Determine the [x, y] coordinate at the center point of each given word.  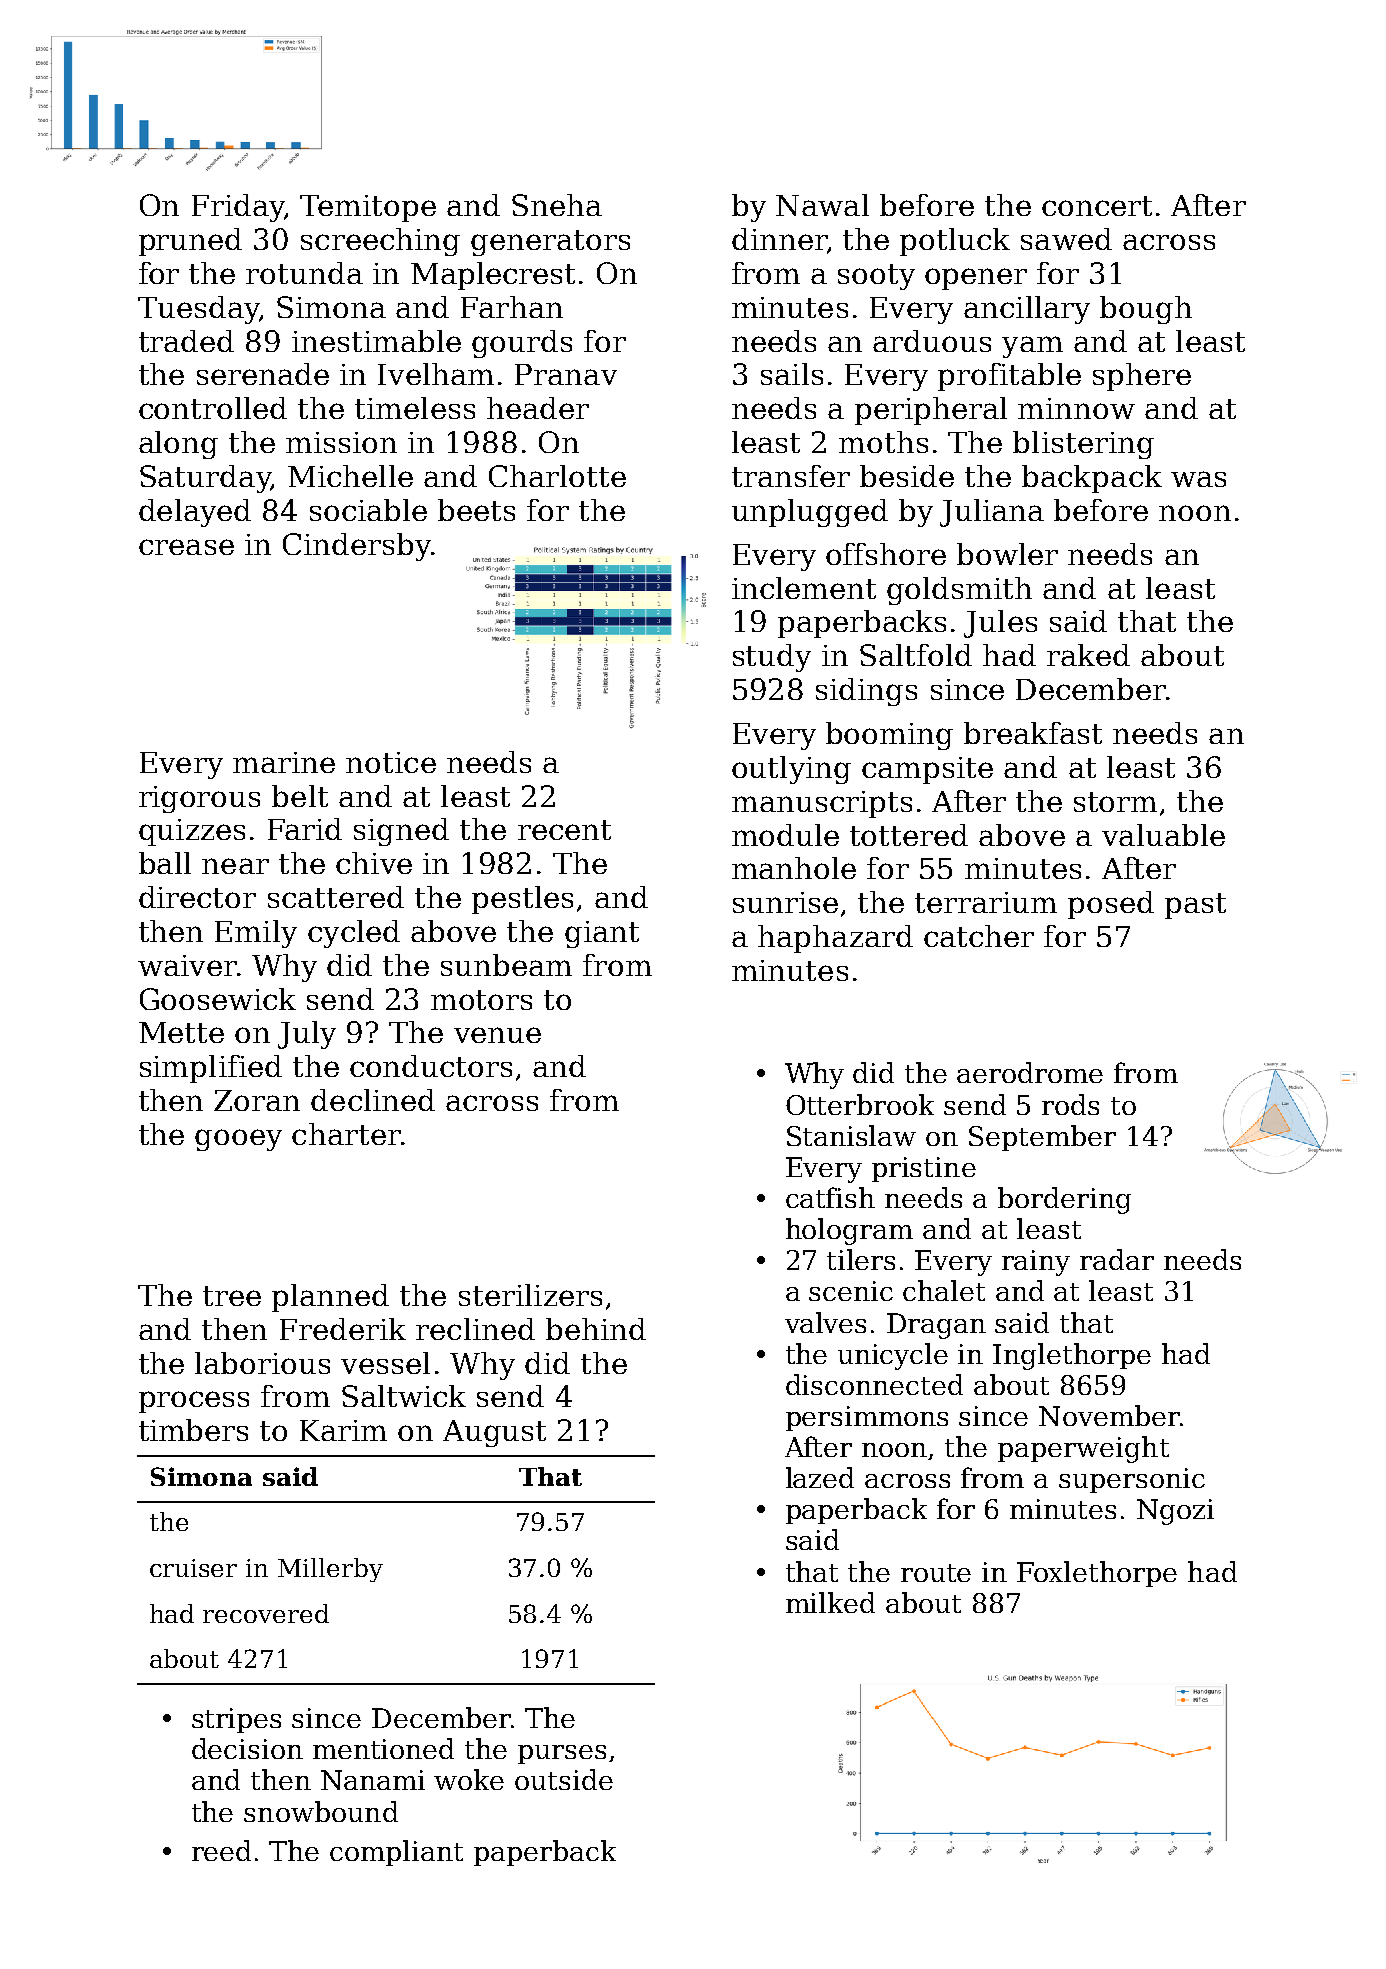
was [1198, 479]
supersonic [1132, 1480]
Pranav [566, 374]
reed [221, 1850]
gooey [238, 1140]
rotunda [304, 273]
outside [564, 1779]
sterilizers [530, 1295]
